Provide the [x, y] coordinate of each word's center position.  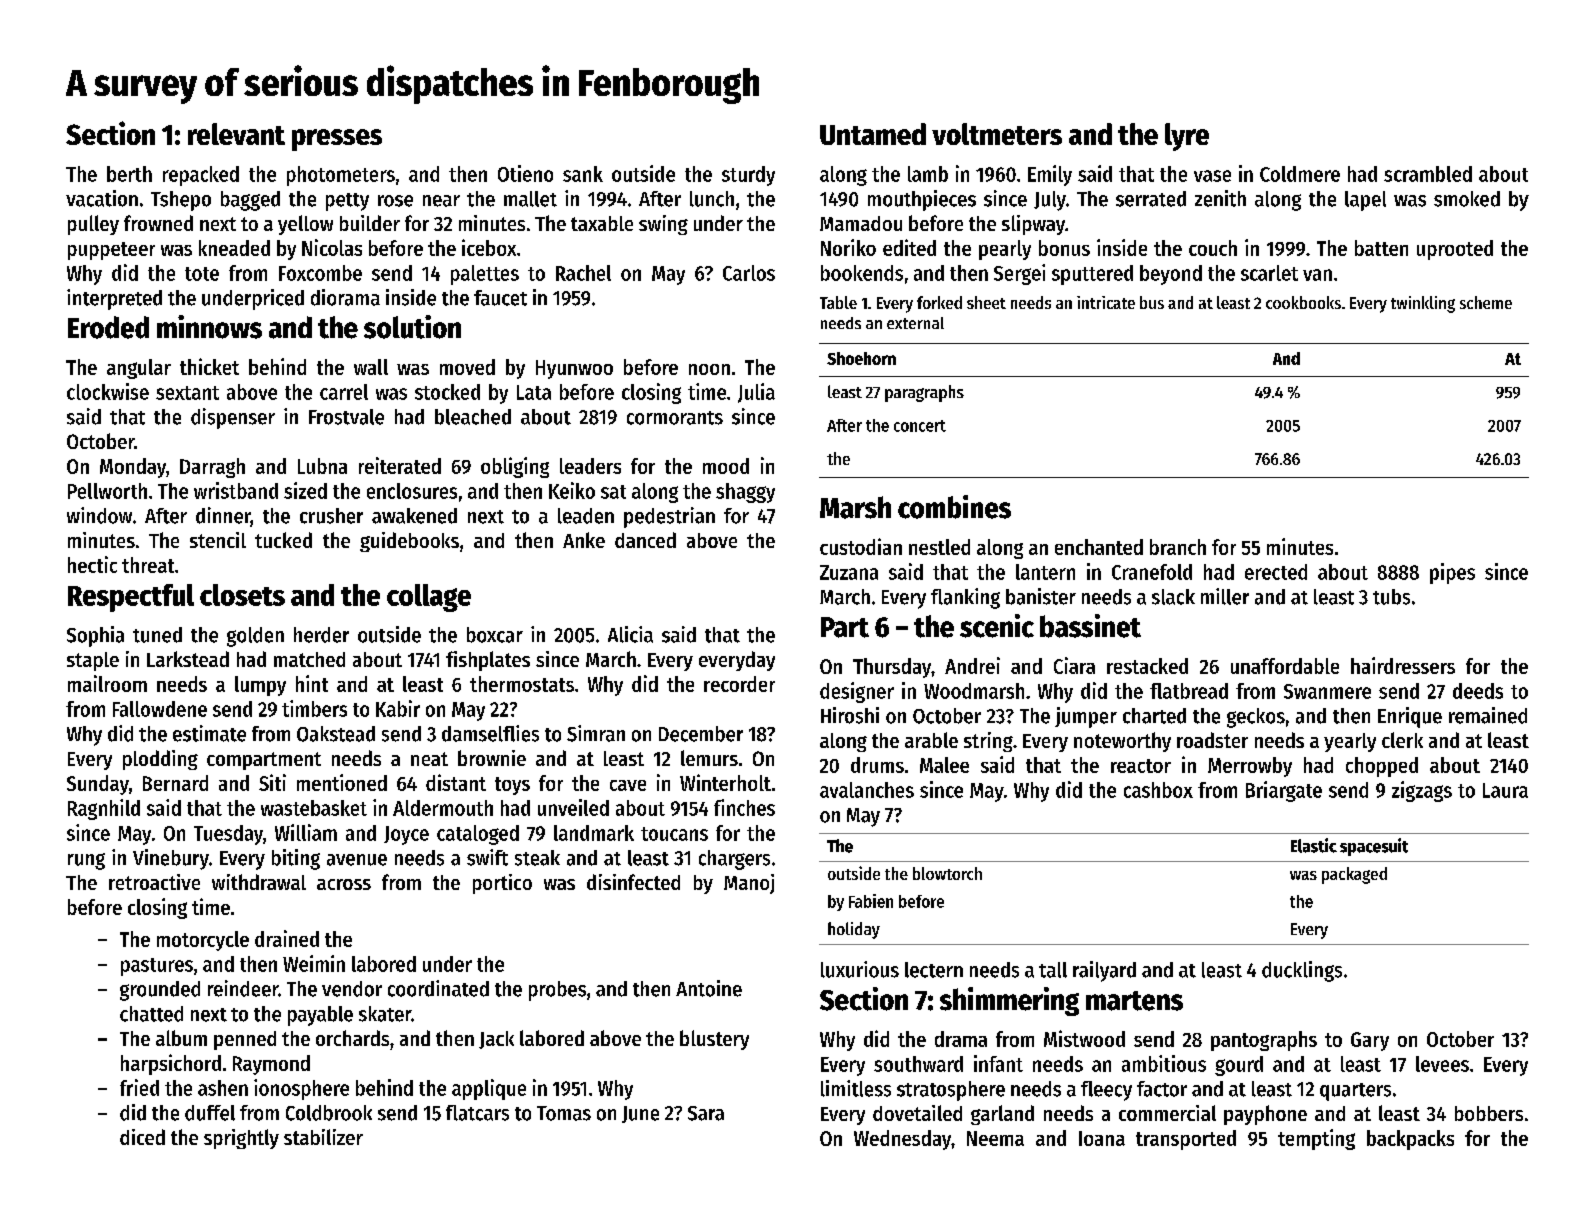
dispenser [233, 418]
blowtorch [947, 873]
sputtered [1092, 275]
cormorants [675, 418]
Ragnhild [104, 809]
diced [142, 1137]
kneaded [234, 248]
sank [583, 174]
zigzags [1422, 791]
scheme [1486, 302]
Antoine [709, 988]
